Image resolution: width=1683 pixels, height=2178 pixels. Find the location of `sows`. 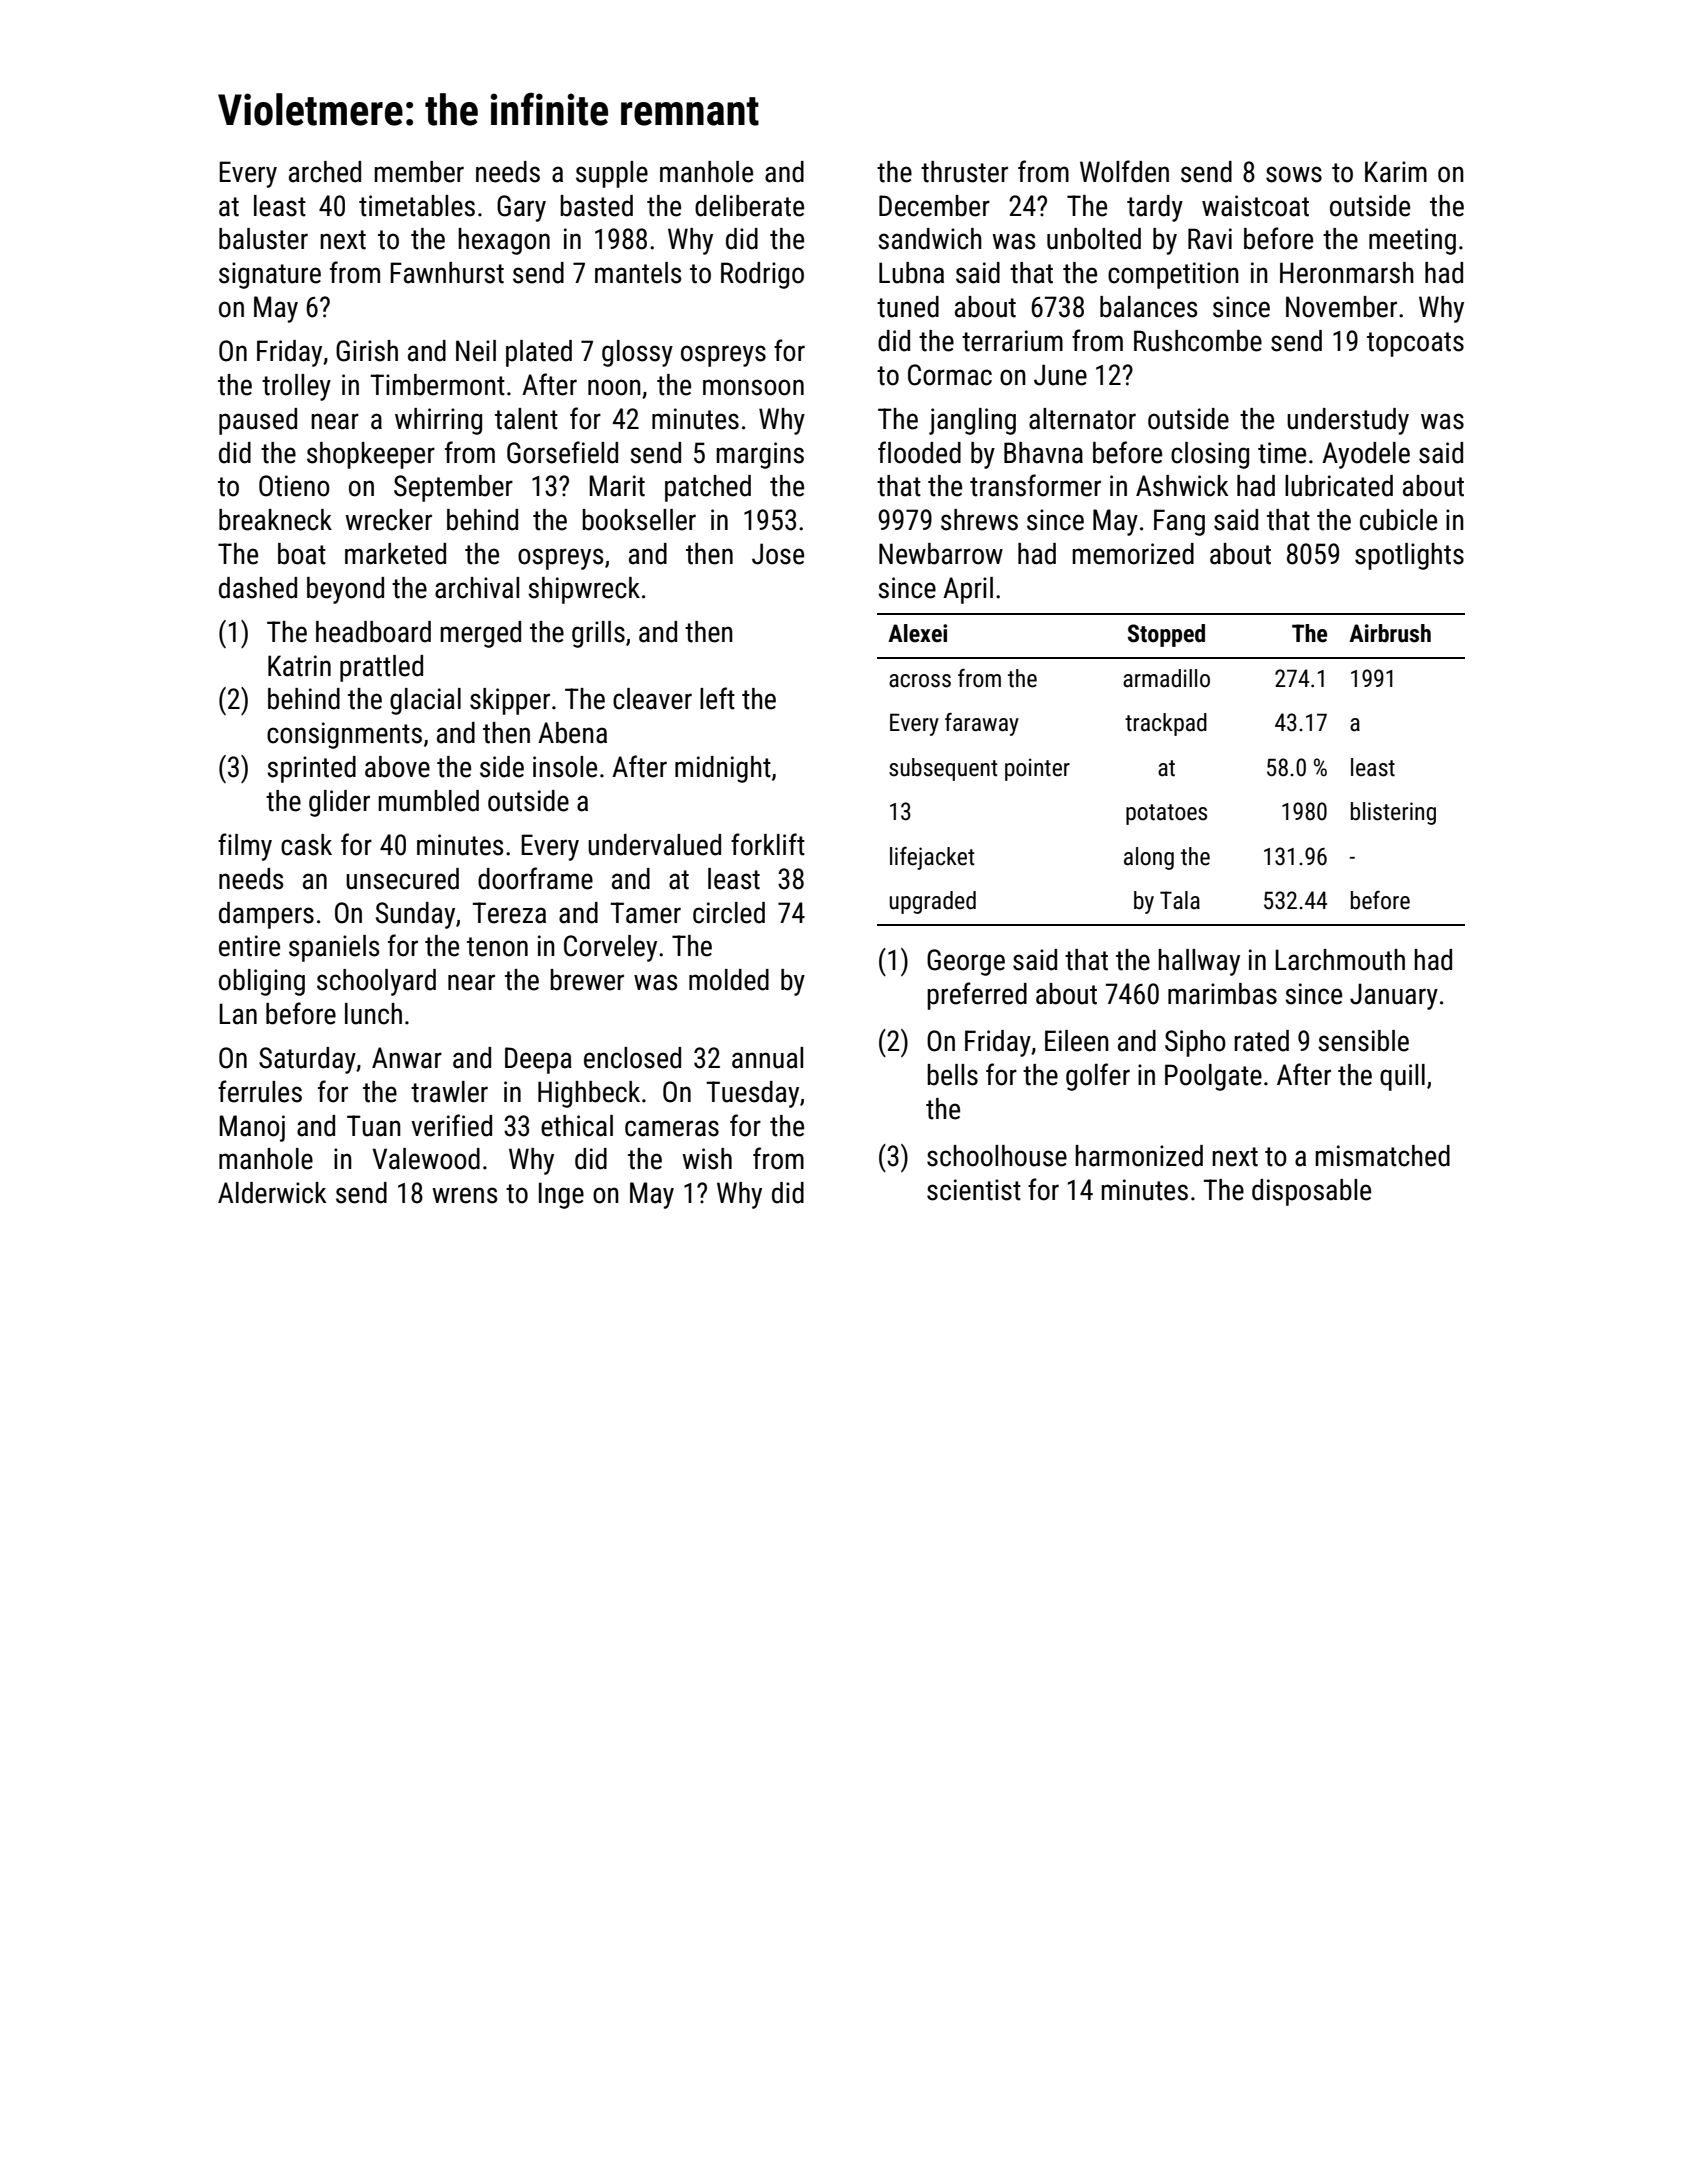

sows is located at coordinates (1294, 174).
